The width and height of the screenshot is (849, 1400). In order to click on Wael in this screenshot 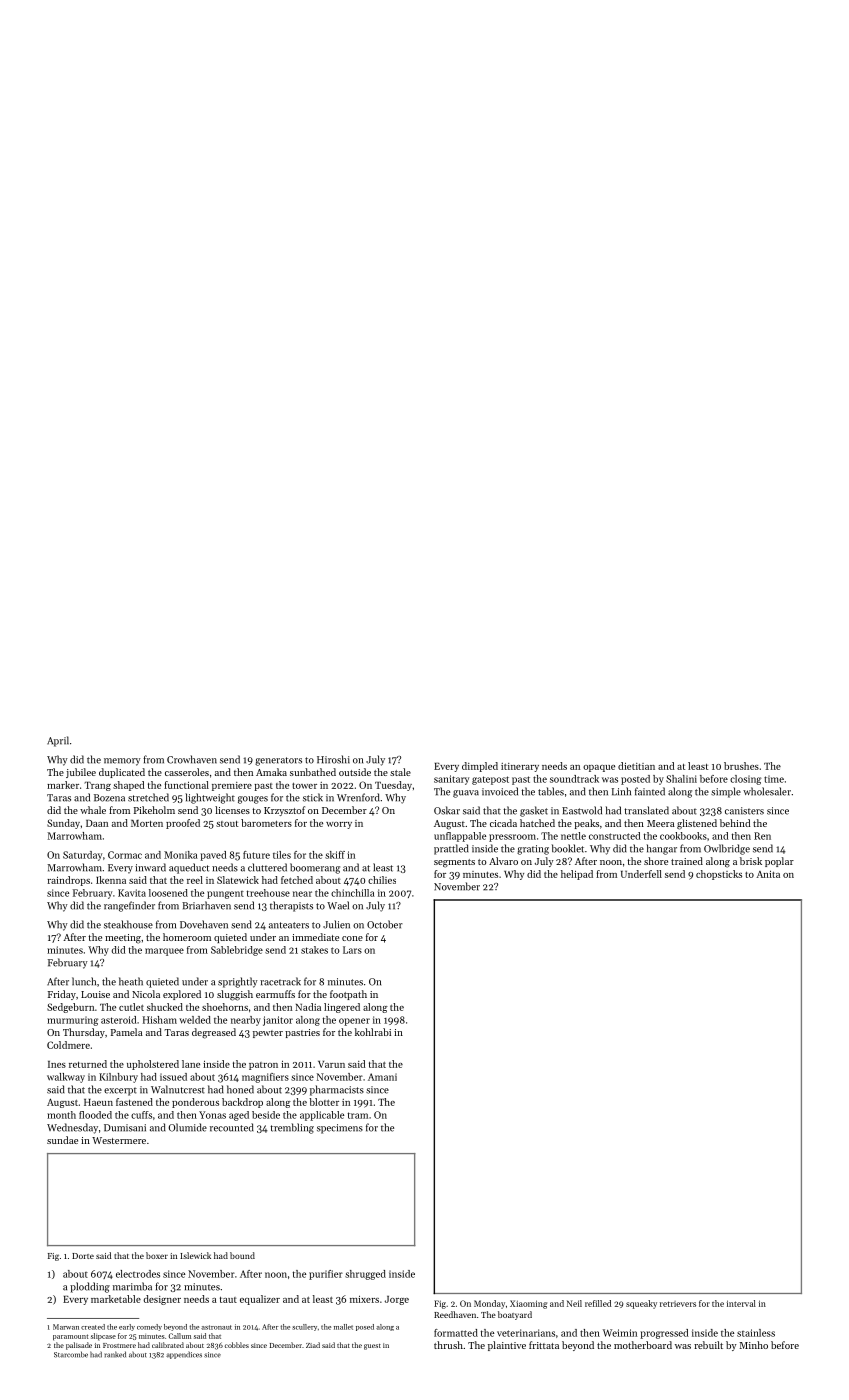, I will do `click(338, 905)`.
